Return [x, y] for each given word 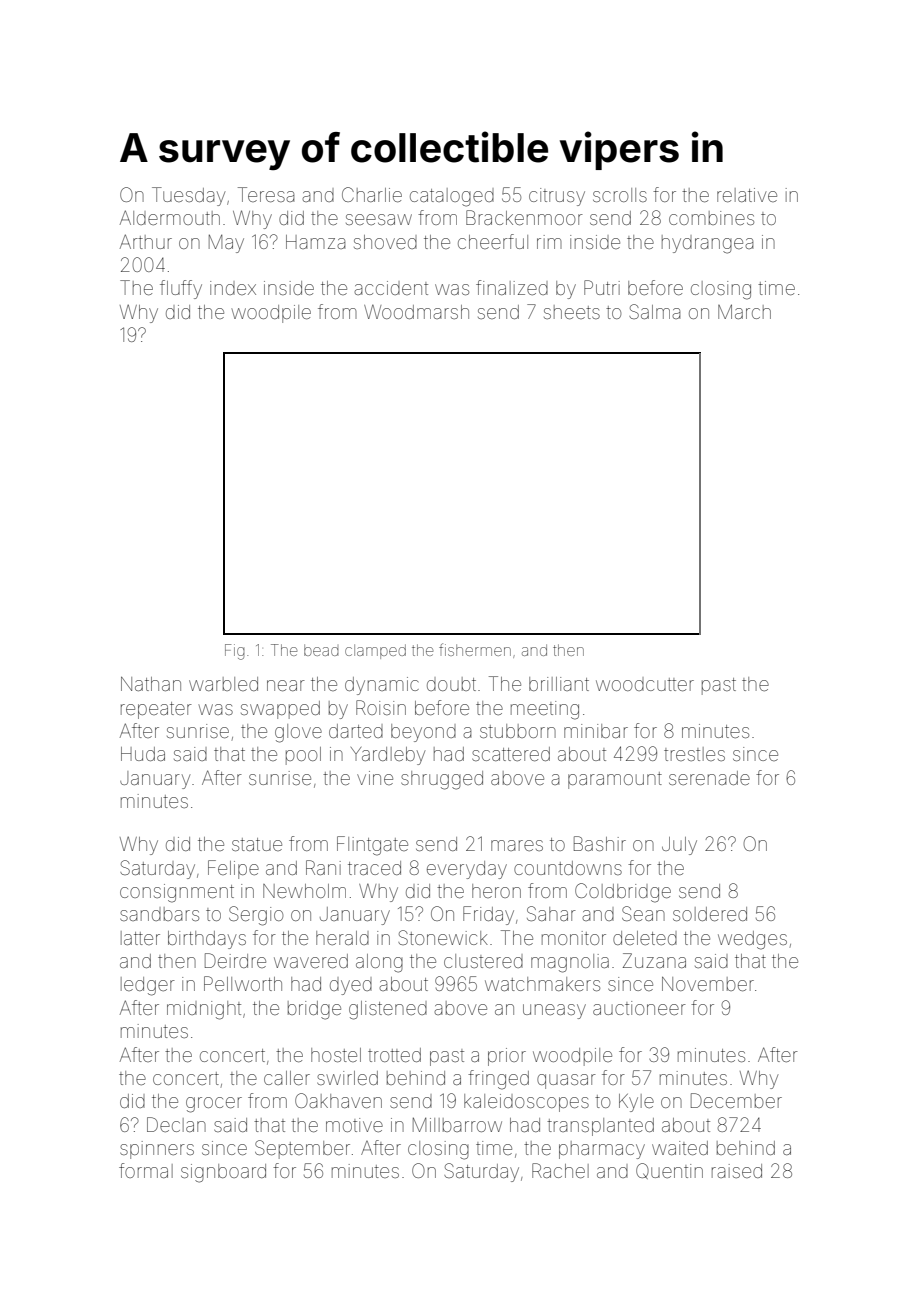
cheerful [493, 241]
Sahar [551, 913]
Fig [235, 652]
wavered [311, 961]
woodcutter [645, 684]
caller [287, 1078]
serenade [709, 778]
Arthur [146, 241]
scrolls [620, 195]
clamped [375, 651]
